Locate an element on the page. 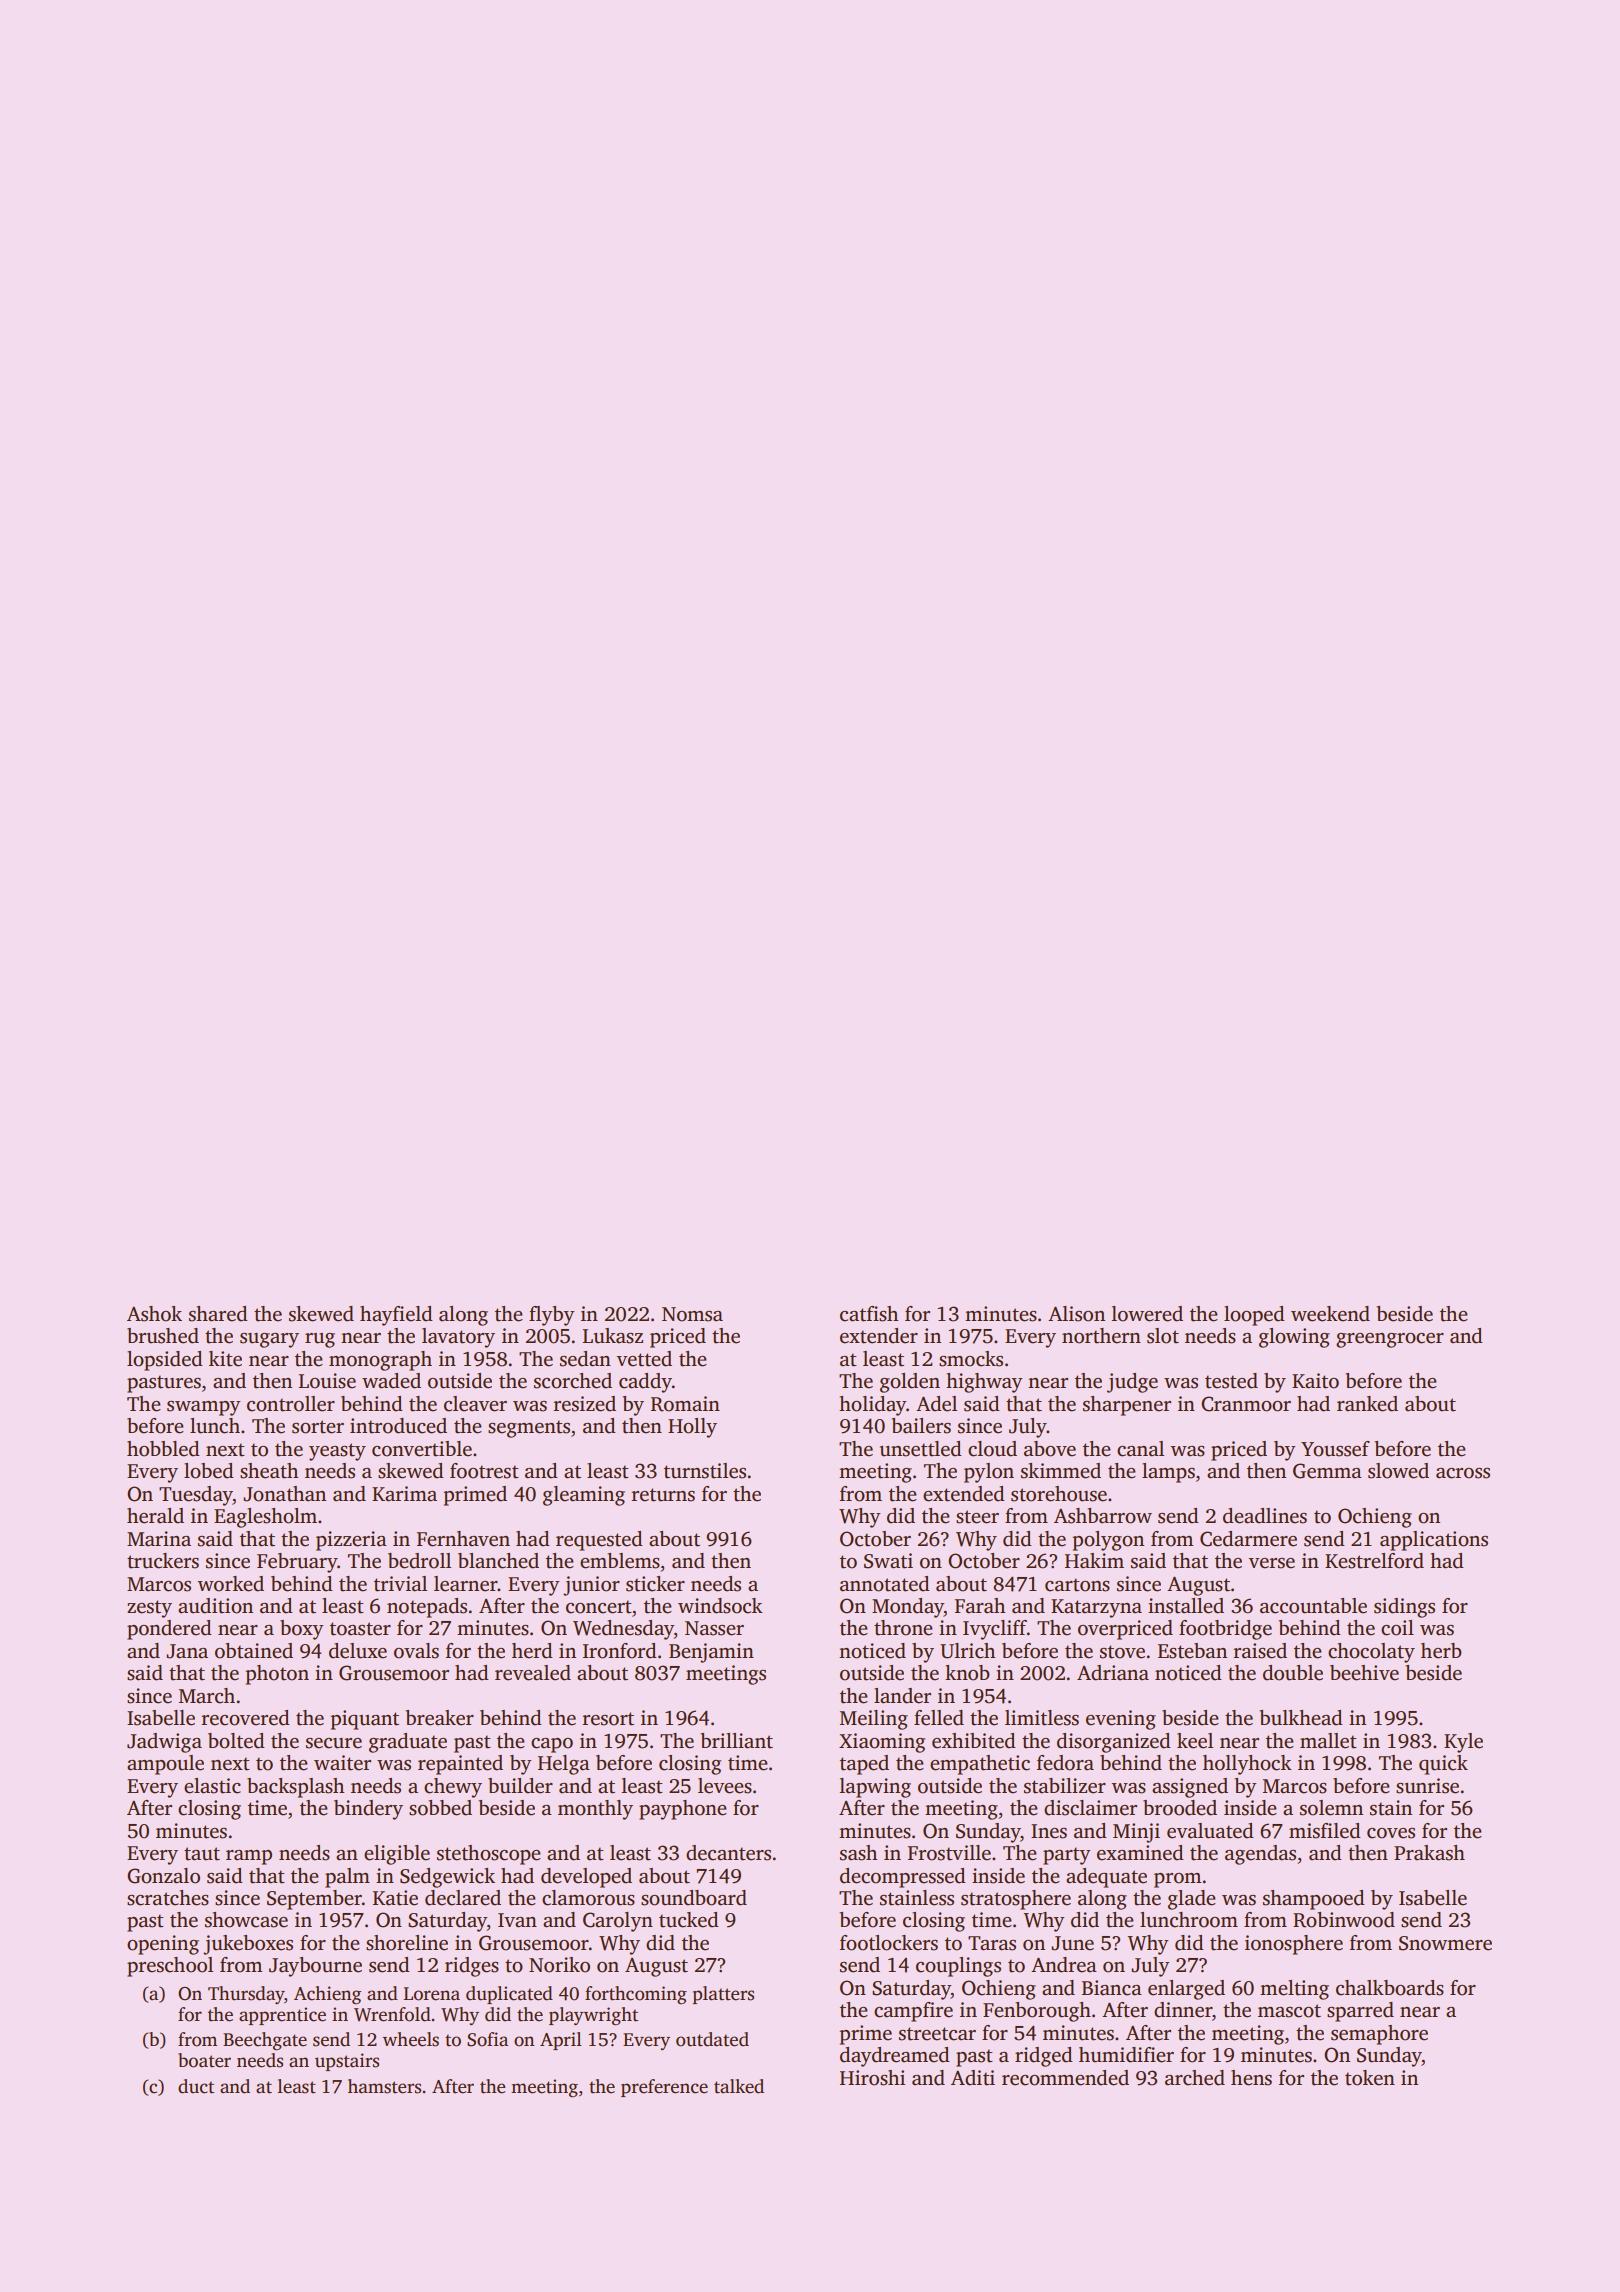 The image size is (1620, 2292). sash is located at coordinates (858, 1853).
